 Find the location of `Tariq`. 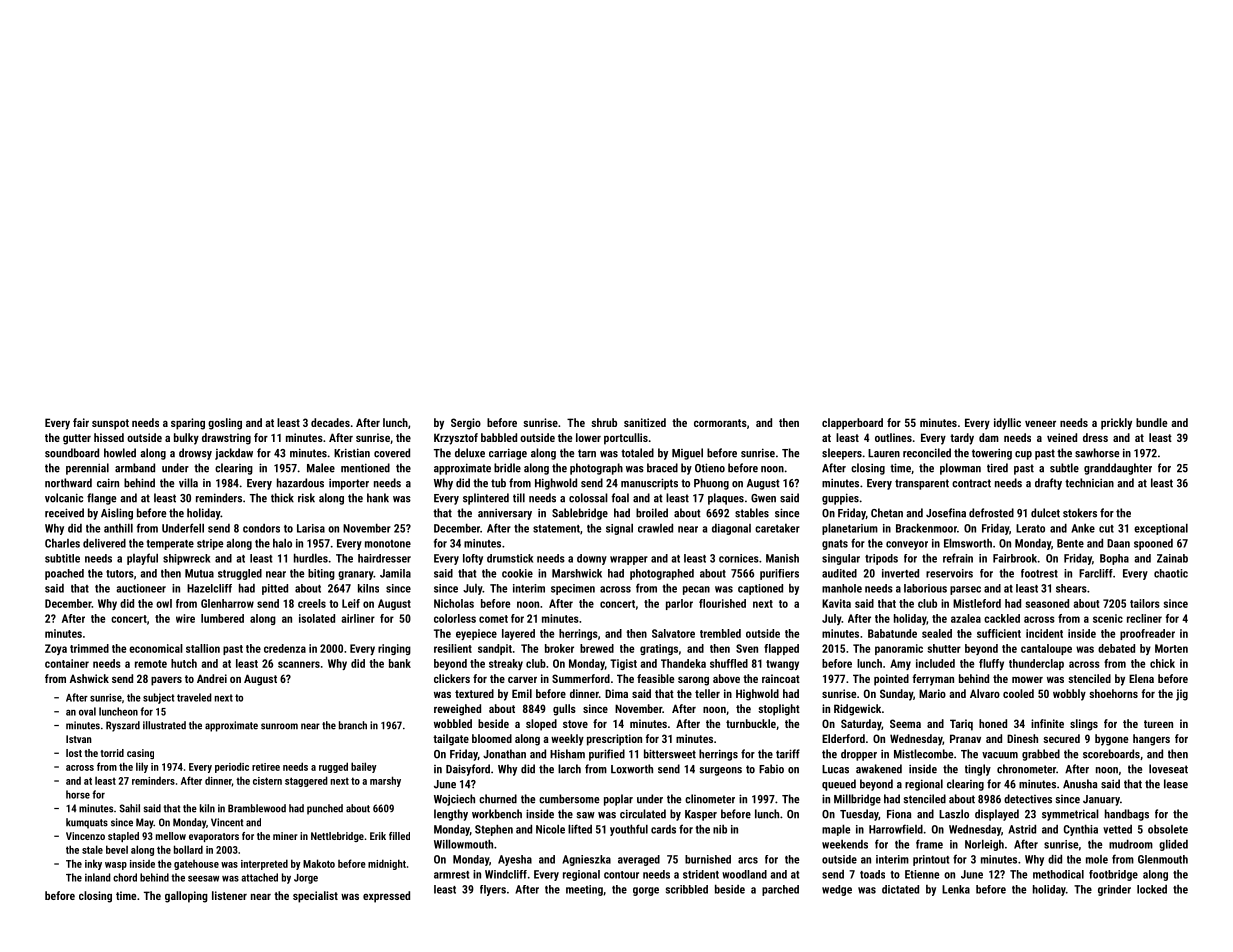

Tariq is located at coordinates (961, 725).
